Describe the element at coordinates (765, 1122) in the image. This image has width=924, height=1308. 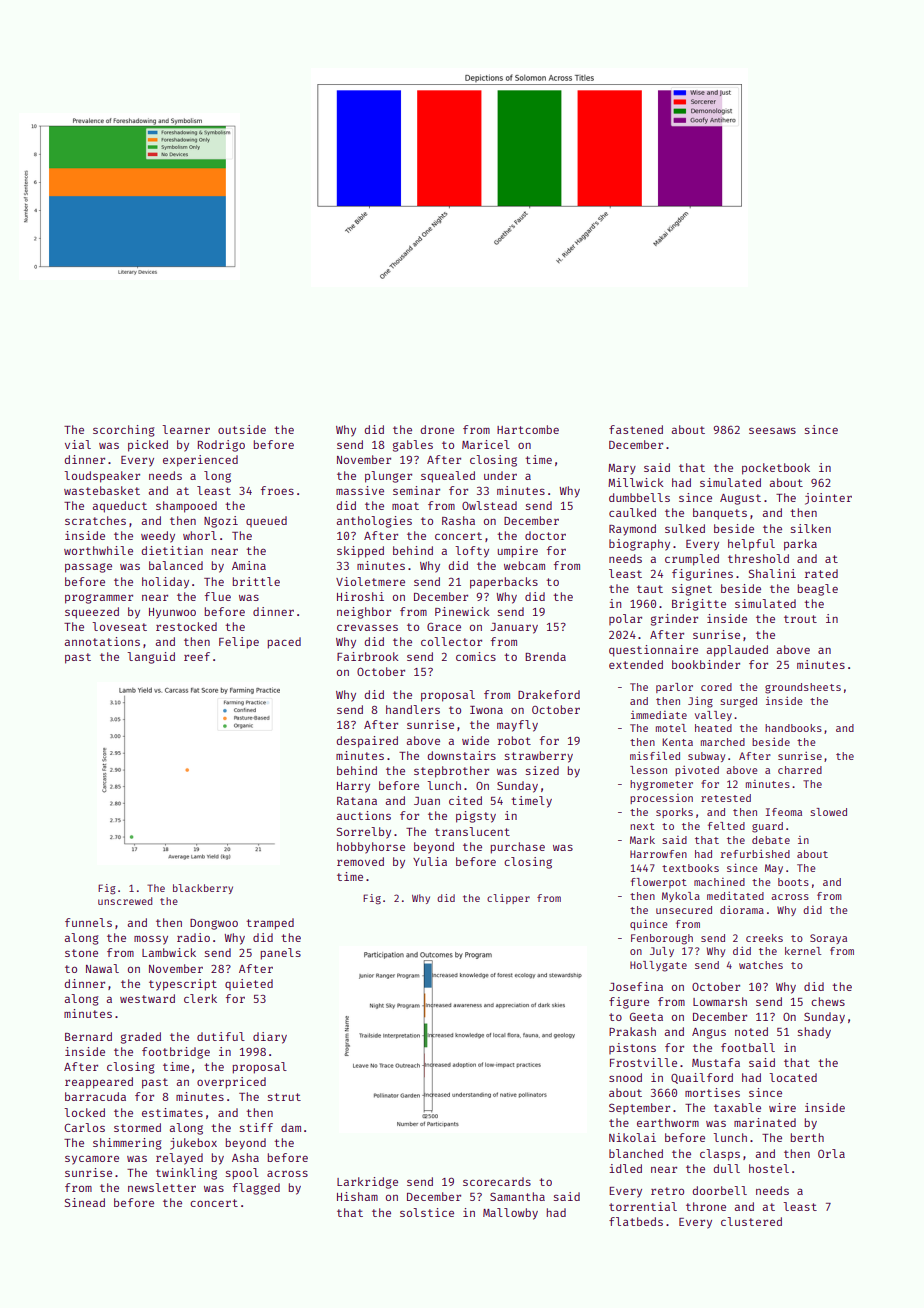
I see `marinated` at that location.
